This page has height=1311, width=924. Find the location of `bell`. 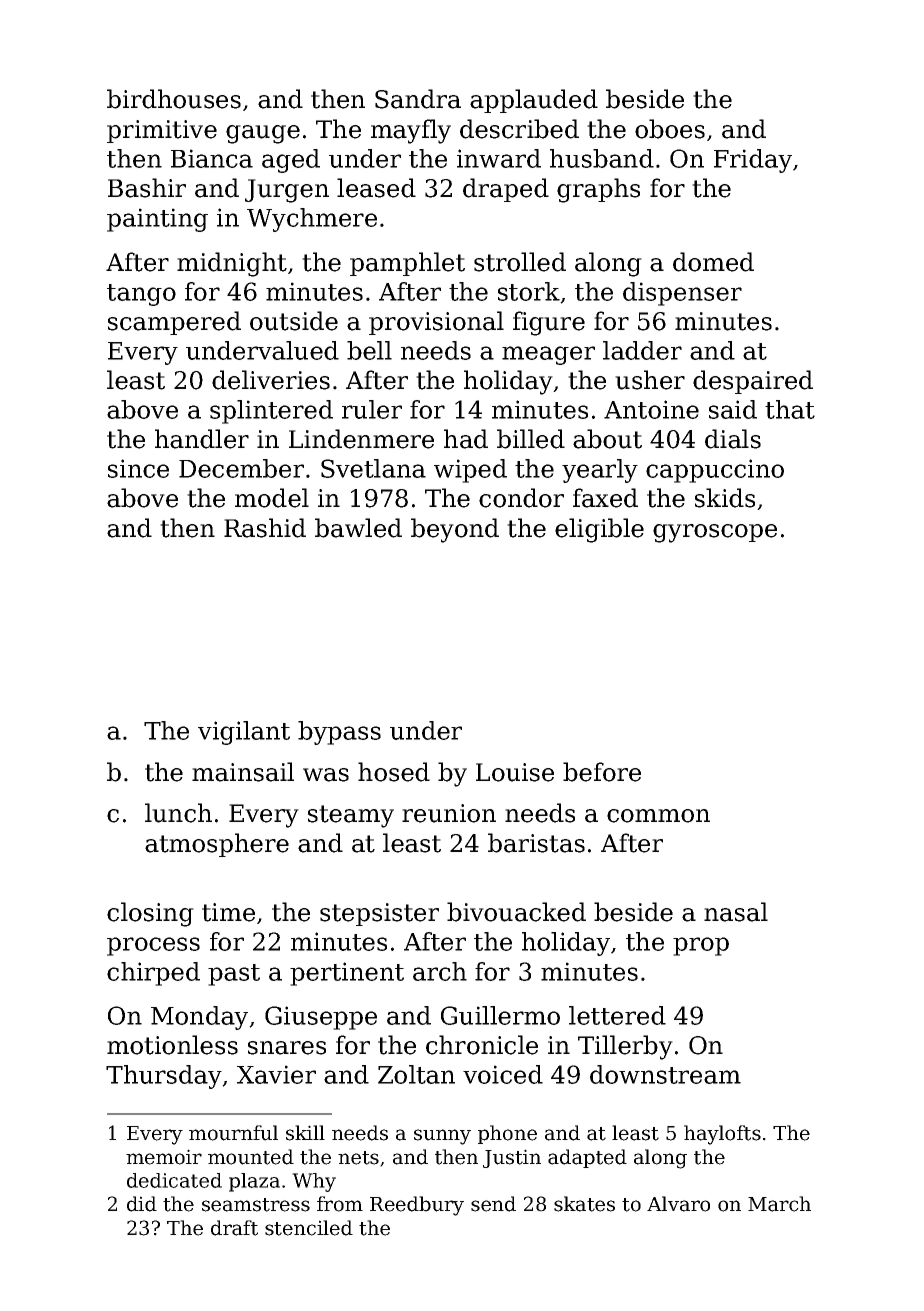

bell is located at coordinates (369, 350).
